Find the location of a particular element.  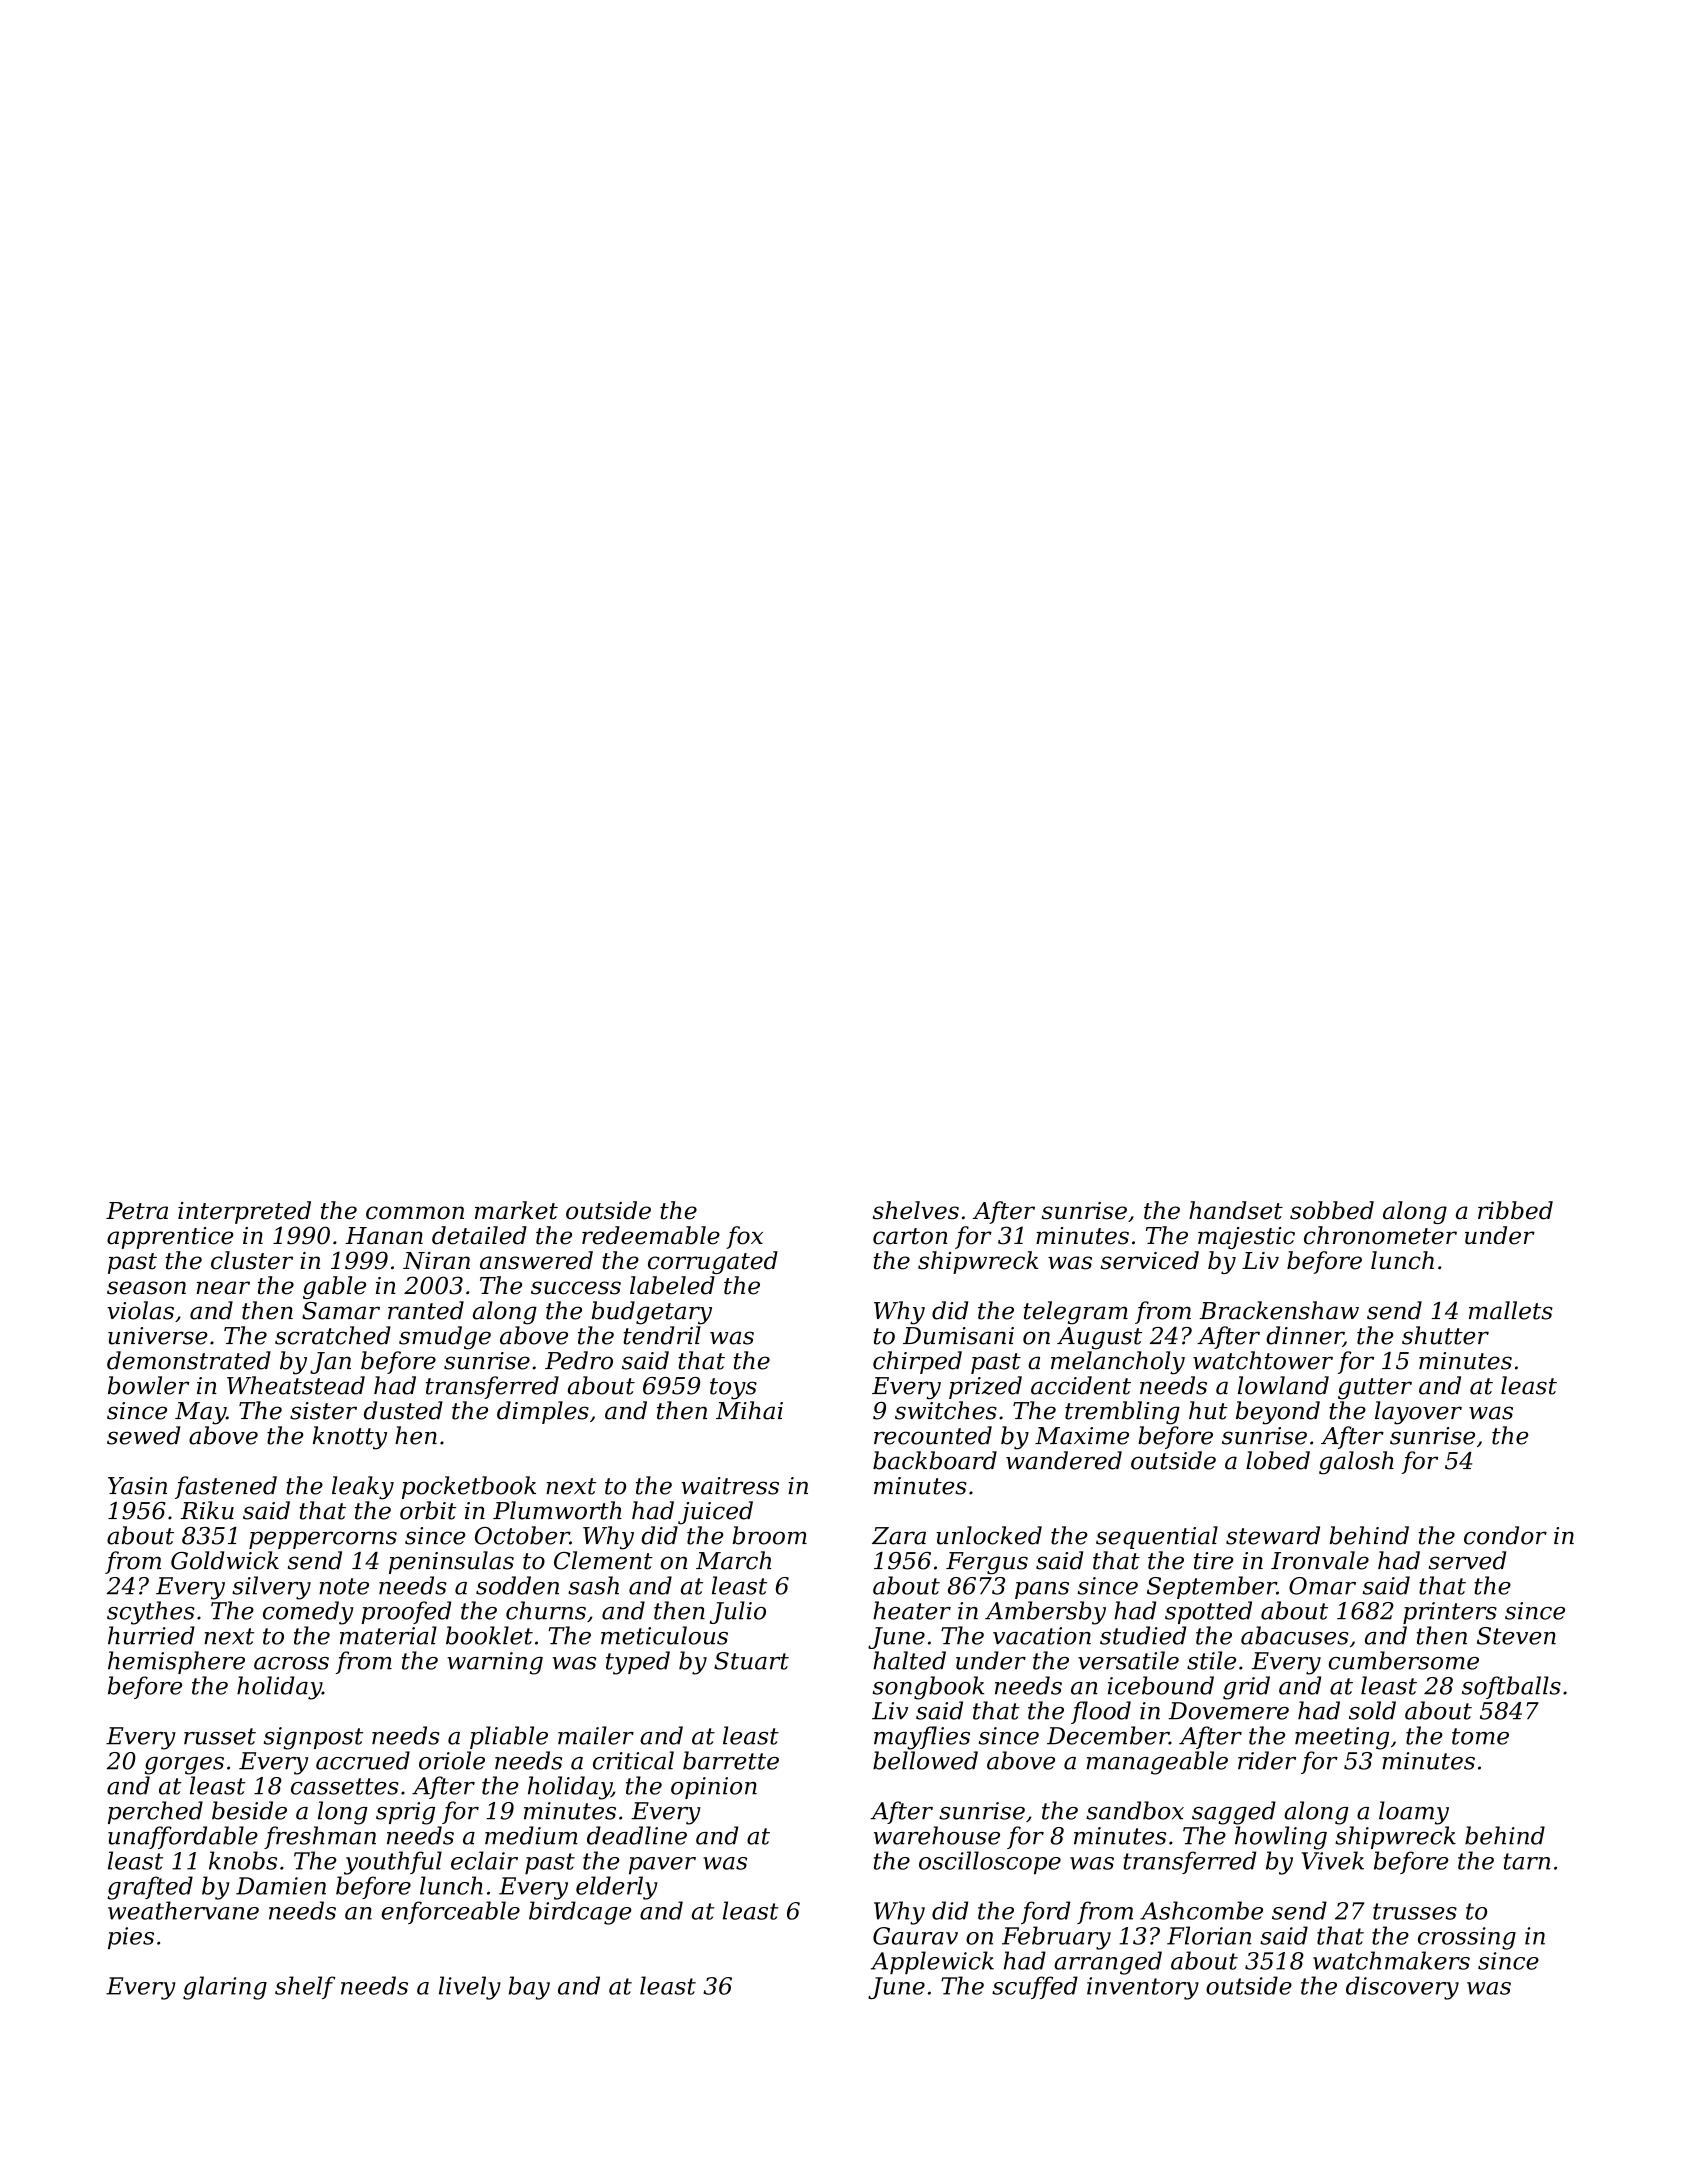

note is located at coordinates (344, 1586).
